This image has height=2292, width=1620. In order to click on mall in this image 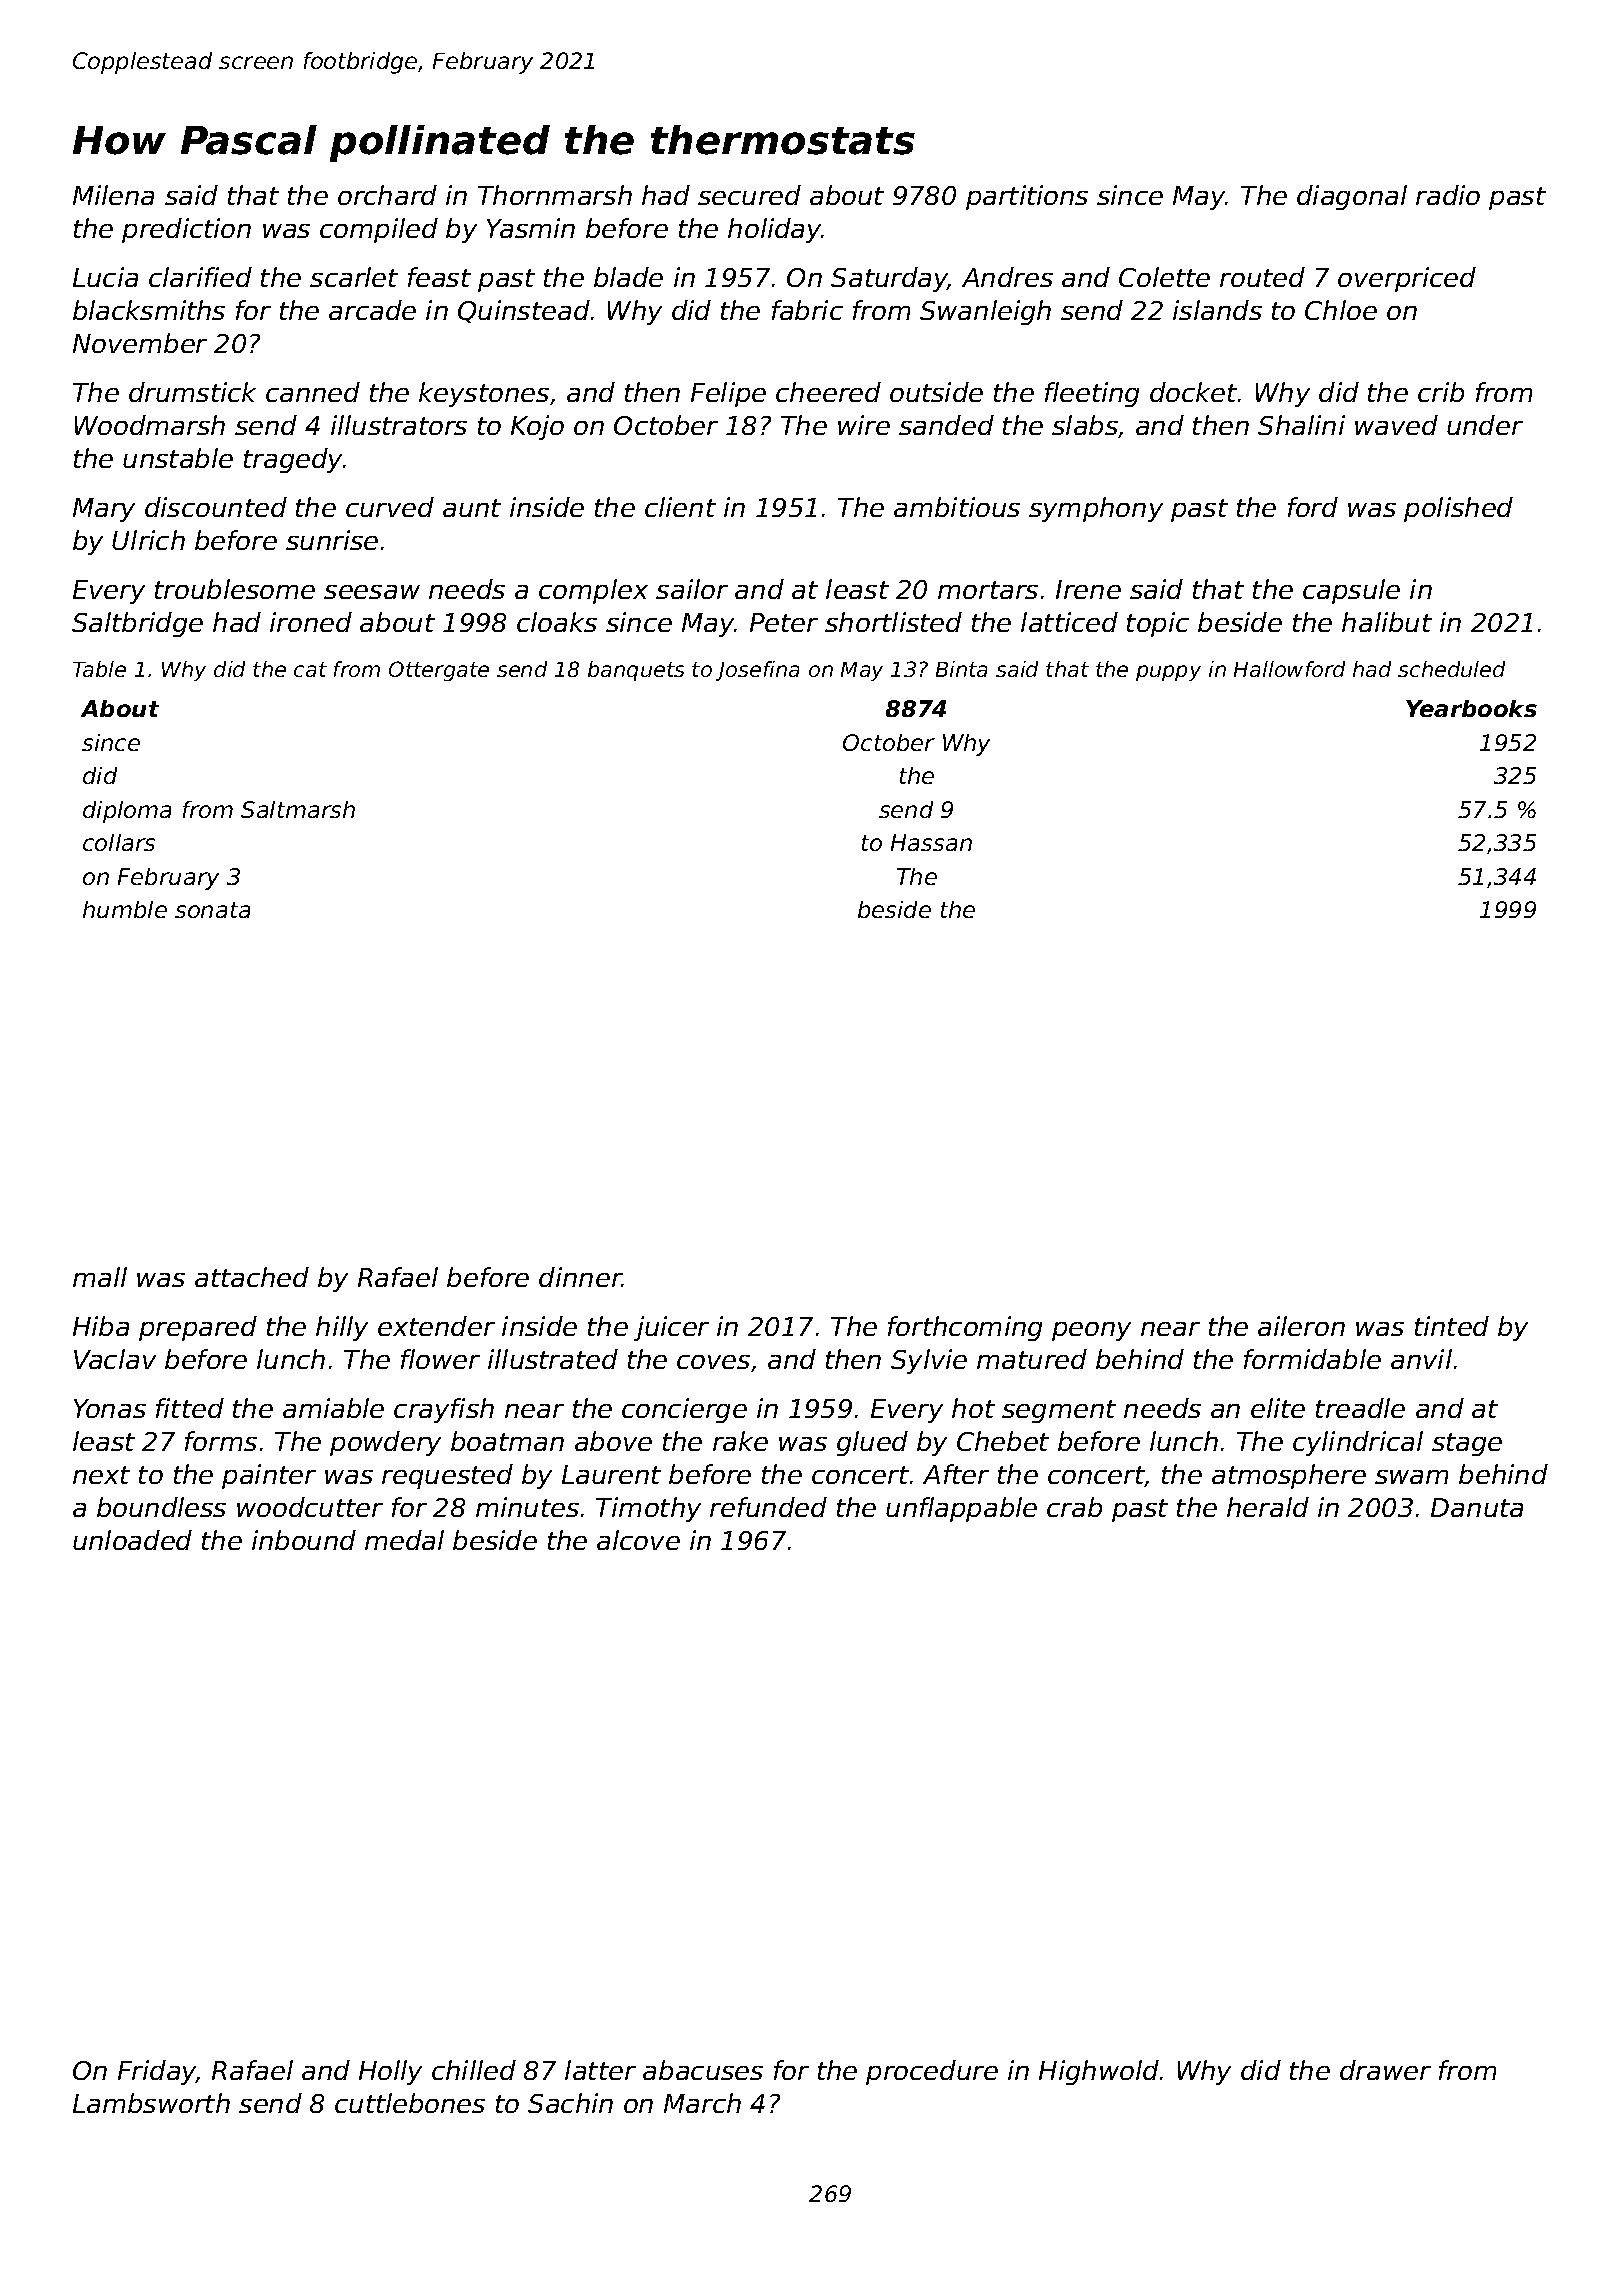, I will do `click(100, 1277)`.
